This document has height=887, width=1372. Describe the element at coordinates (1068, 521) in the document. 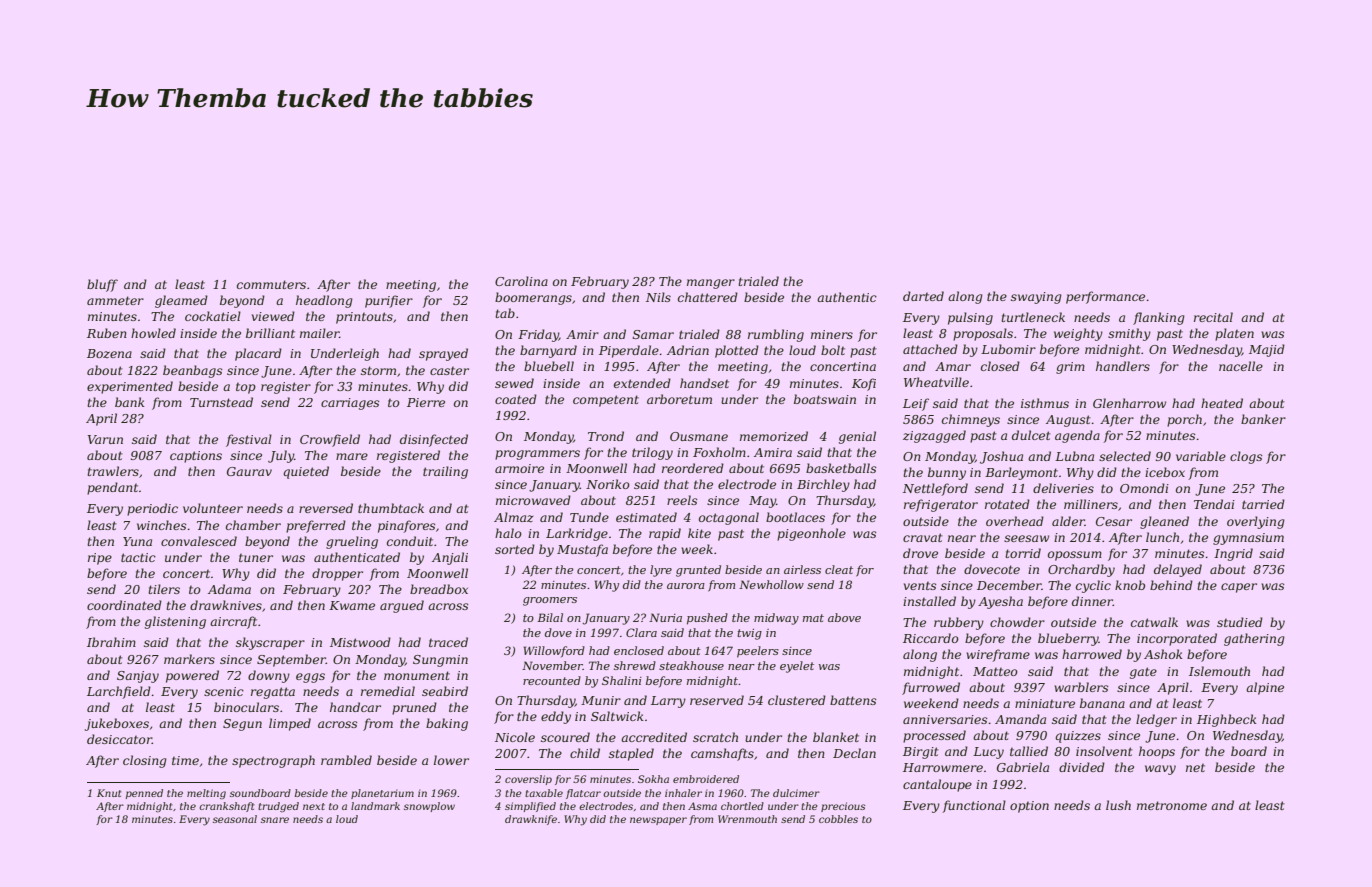

I see `alder` at that location.
